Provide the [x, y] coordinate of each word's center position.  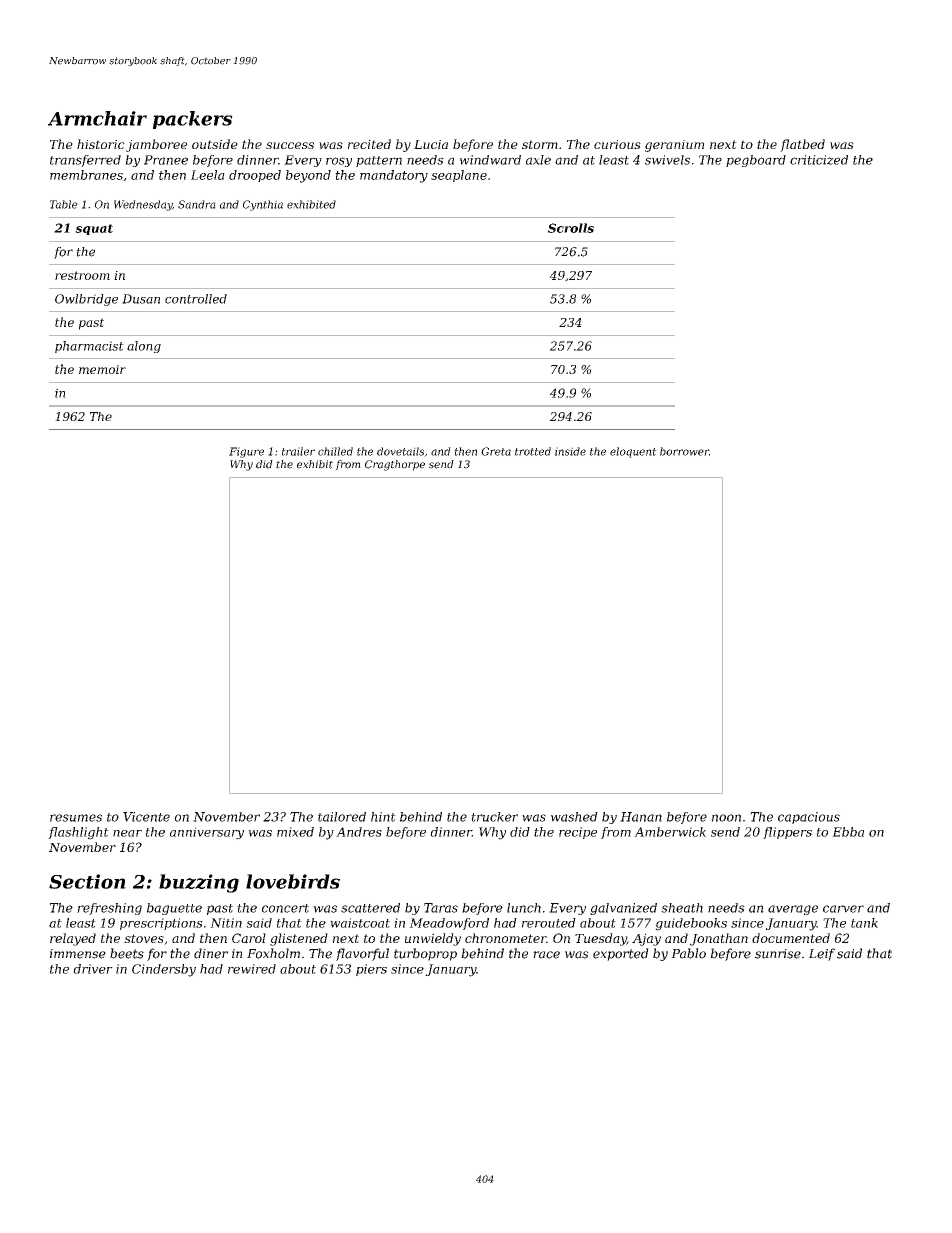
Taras [441, 908]
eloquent [633, 452]
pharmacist [89, 347]
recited [369, 144]
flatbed [802, 145]
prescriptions [161, 924]
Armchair [97, 118]
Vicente [146, 817]
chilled [335, 451]
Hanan [641, 817]
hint [383, 817]
